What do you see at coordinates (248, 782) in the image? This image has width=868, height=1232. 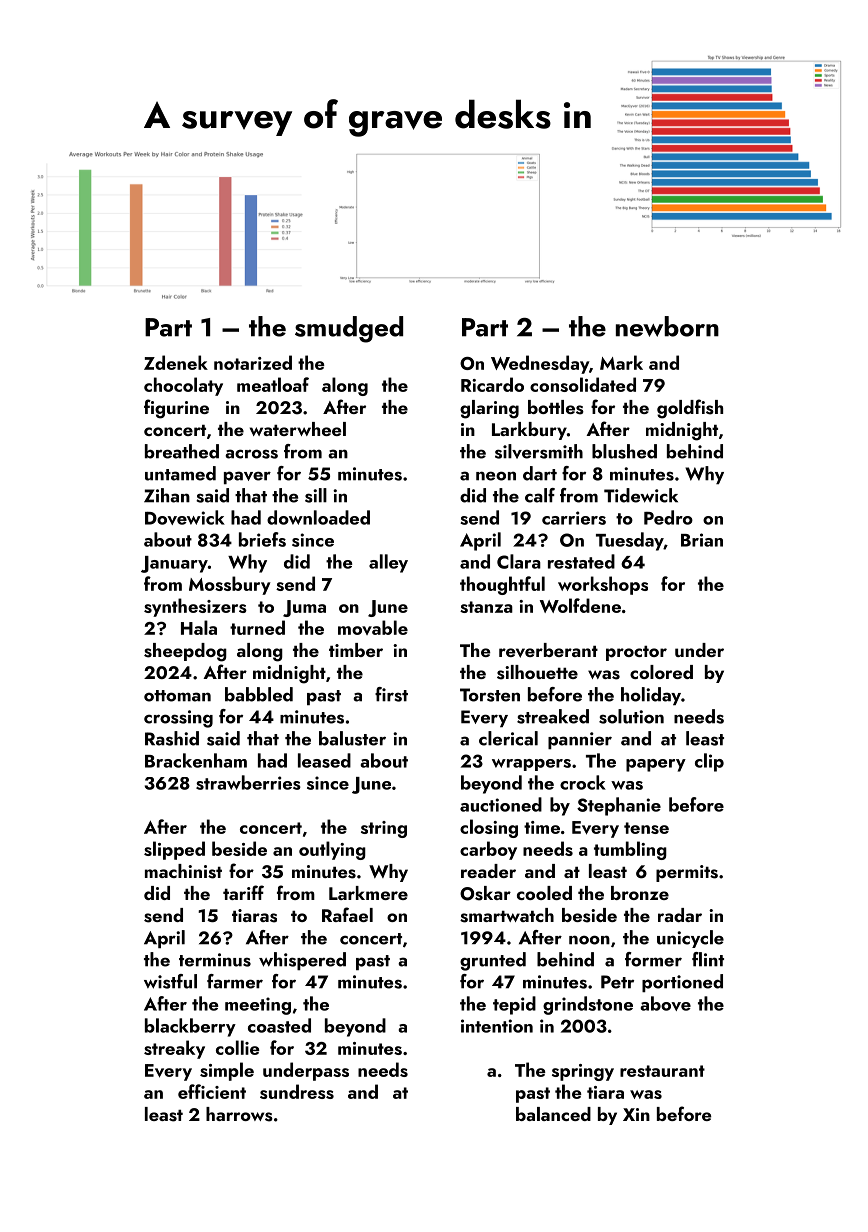 I see `strawberries` at bounding box center [248, 782].
